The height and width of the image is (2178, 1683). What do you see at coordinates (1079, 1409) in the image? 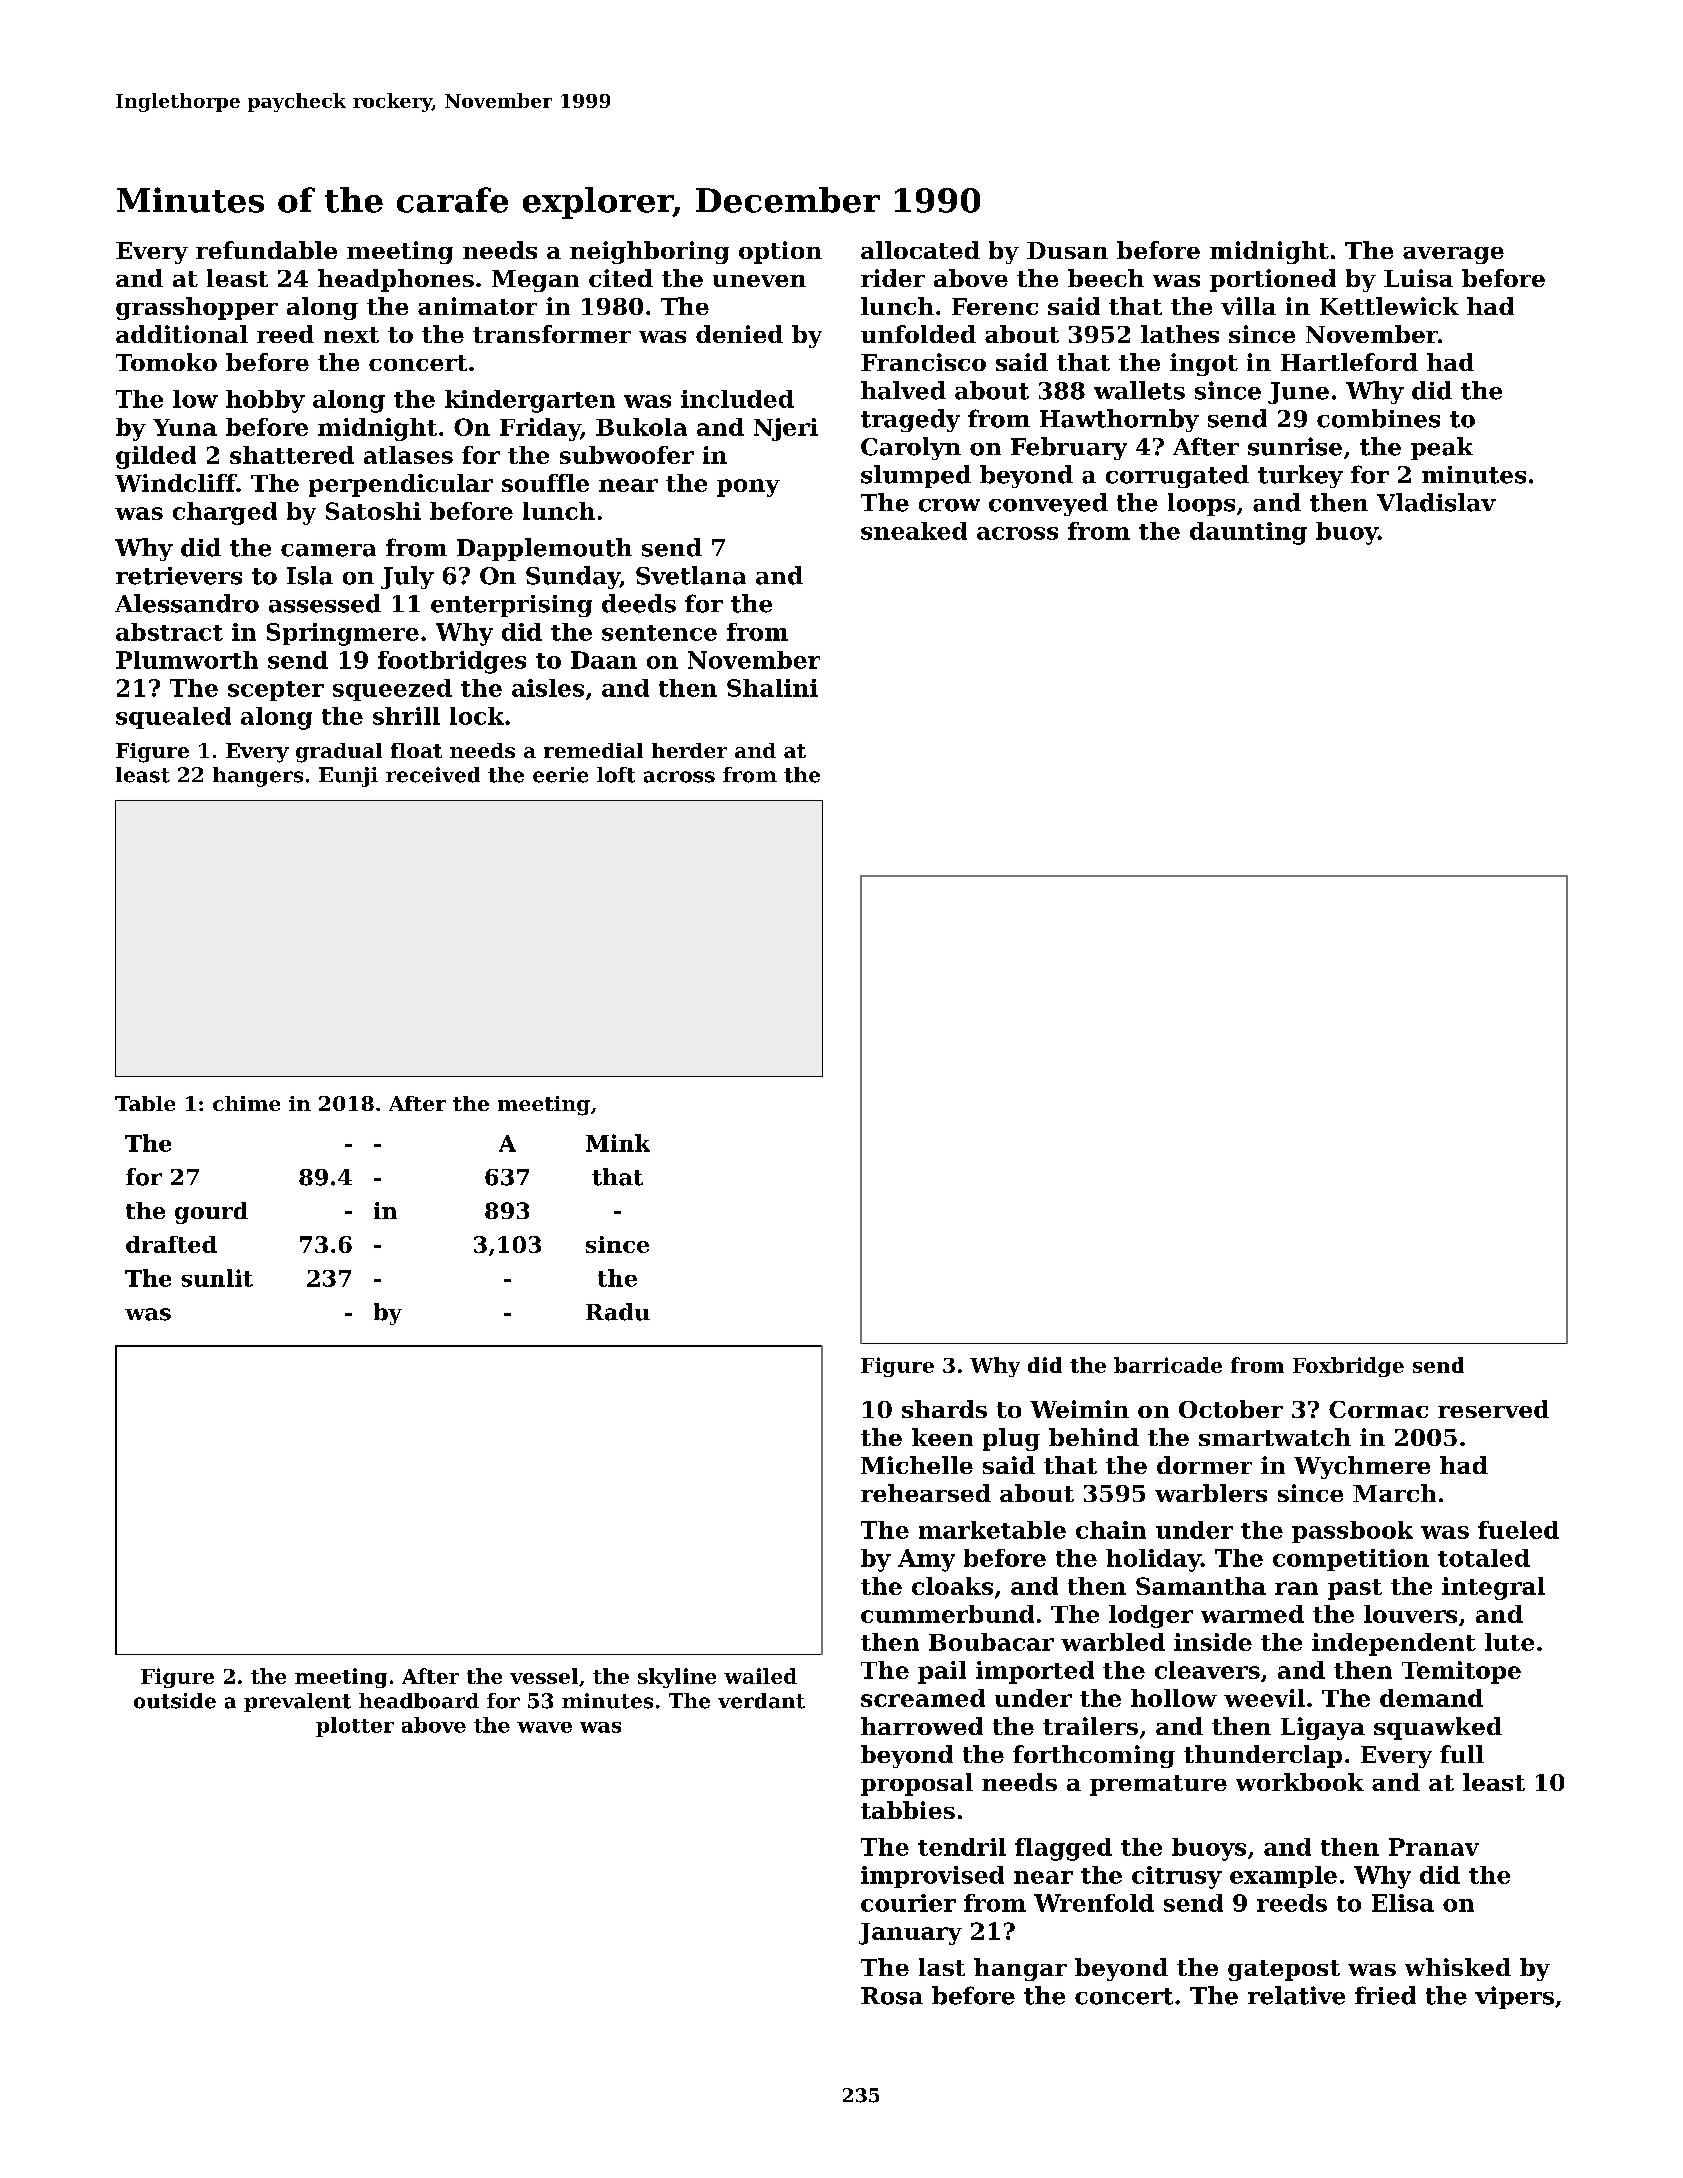
I see `Weimin` at bounding box center [1079, 1409].
